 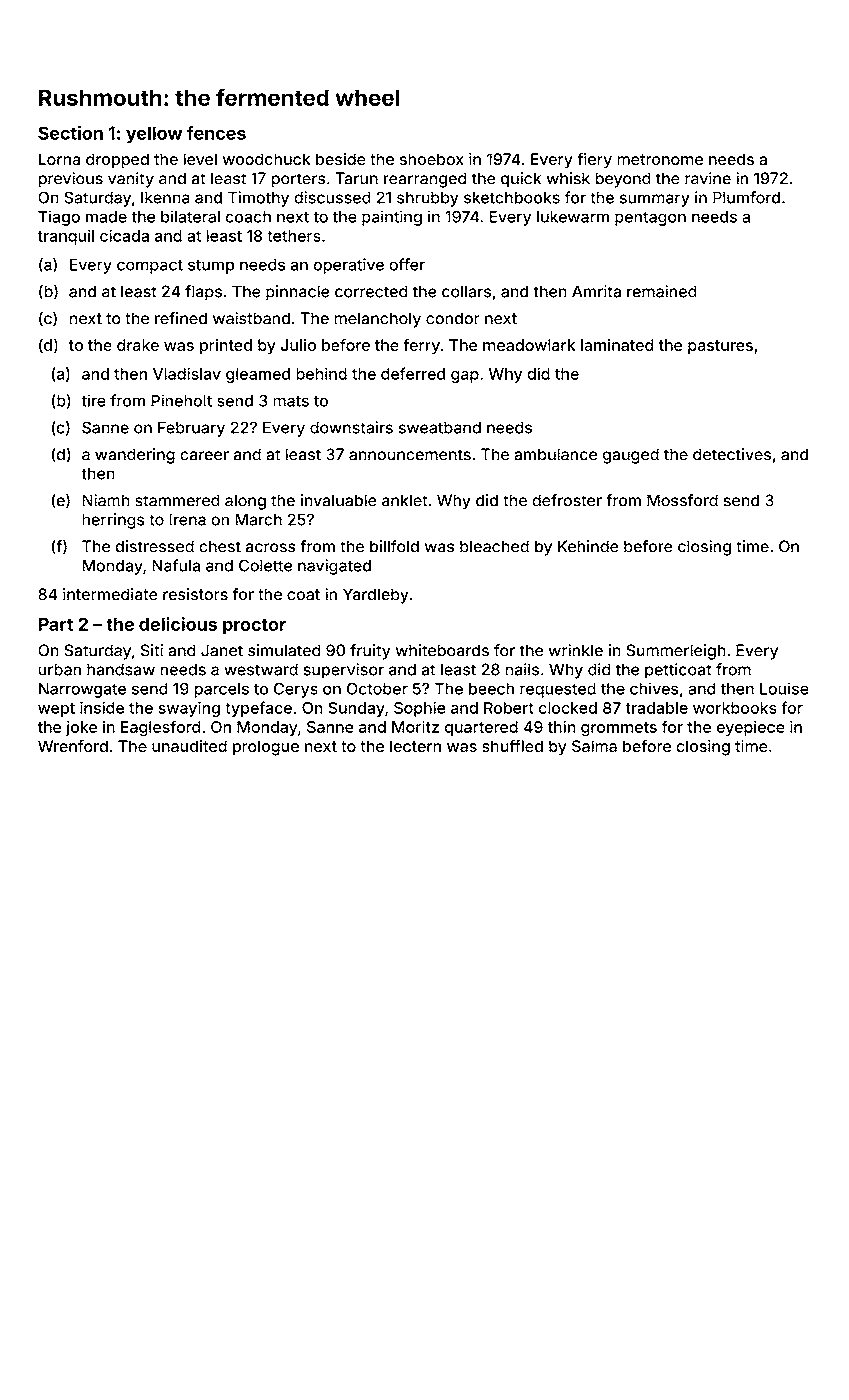 I want to click on whiteboards, so click(x=442, y=650).
